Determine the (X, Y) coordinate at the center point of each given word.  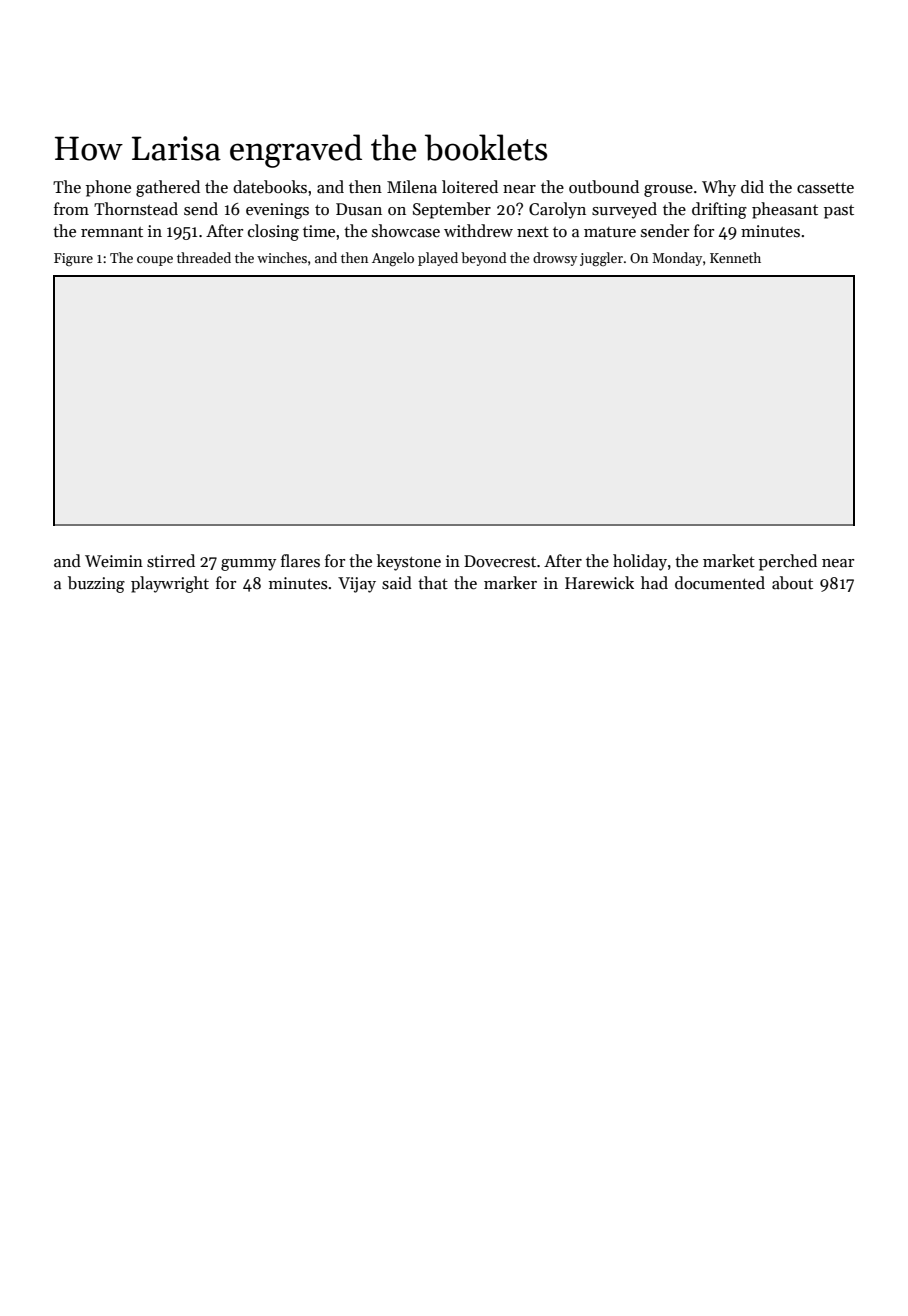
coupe (155, 261)
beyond (483, 259)
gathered (168, 188)
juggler (601, 259)
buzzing (96, 584)
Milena (412, 187)
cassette (825, 188)
